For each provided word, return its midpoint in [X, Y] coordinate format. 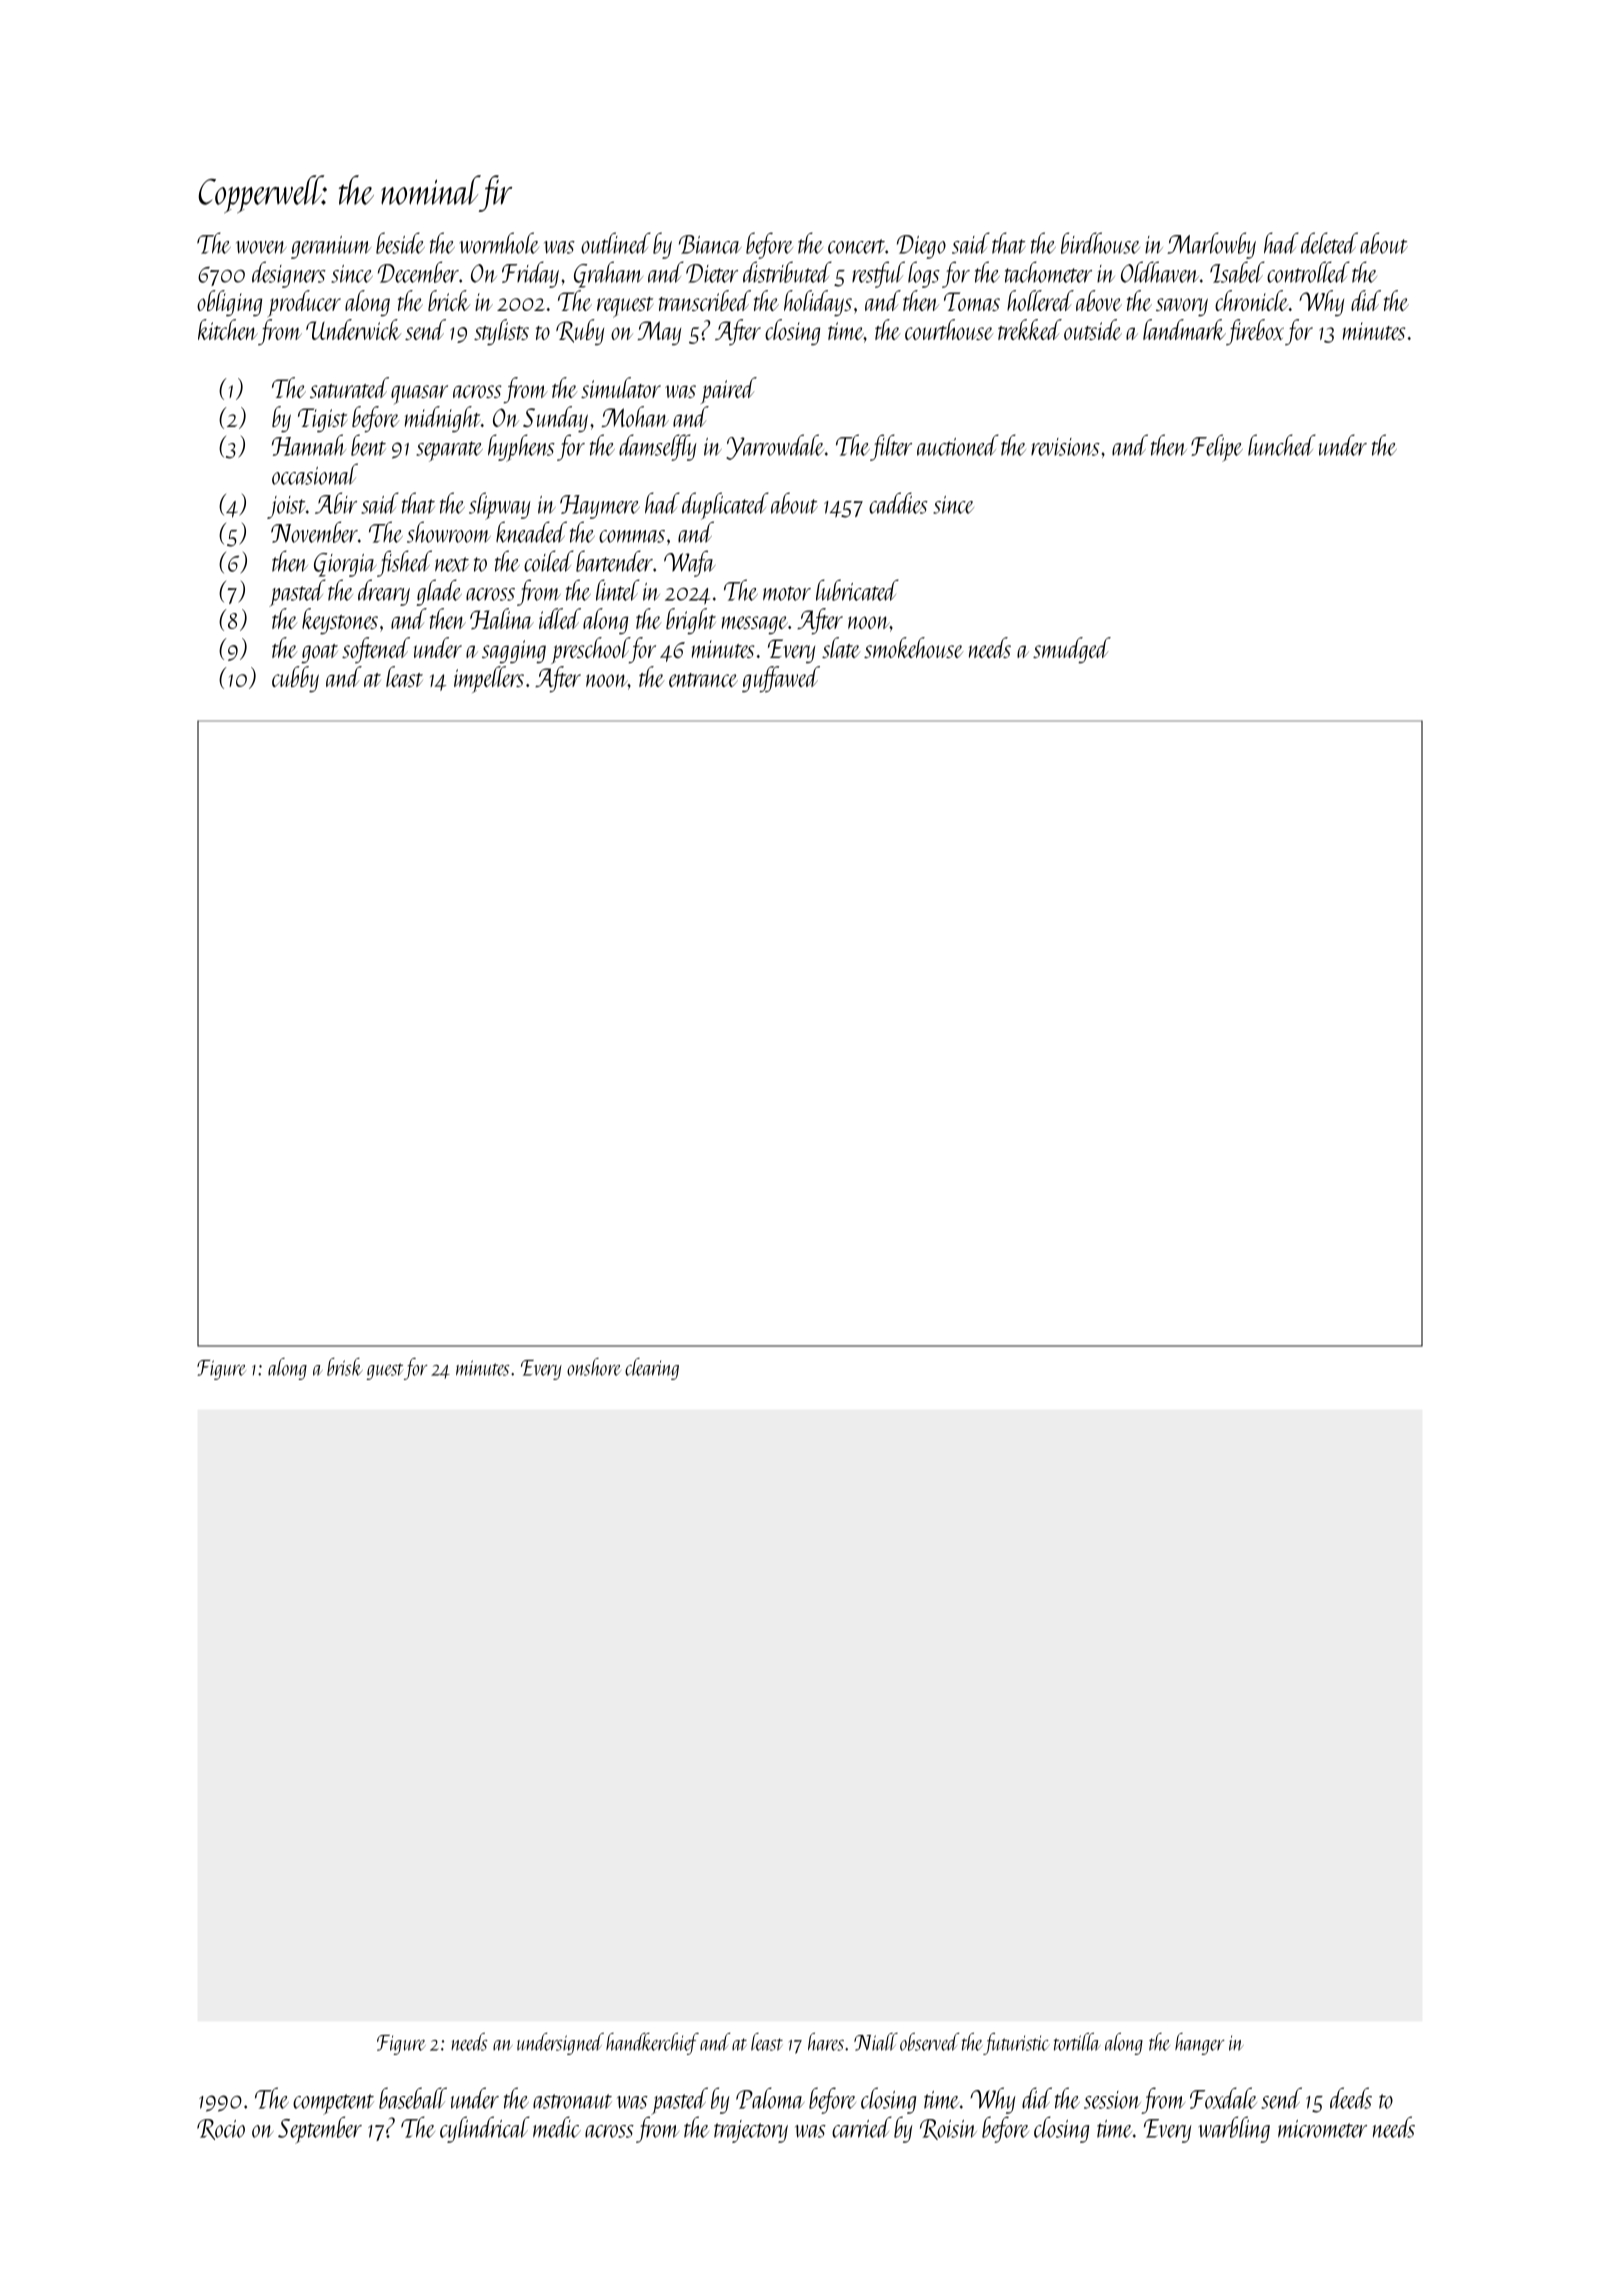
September [320, 2130]
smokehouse [914, 647]
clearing [652, 1369]
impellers [489, 679]
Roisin [948, 2129]
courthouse [949, 329]
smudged [1072, 650]
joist [286, 507]
